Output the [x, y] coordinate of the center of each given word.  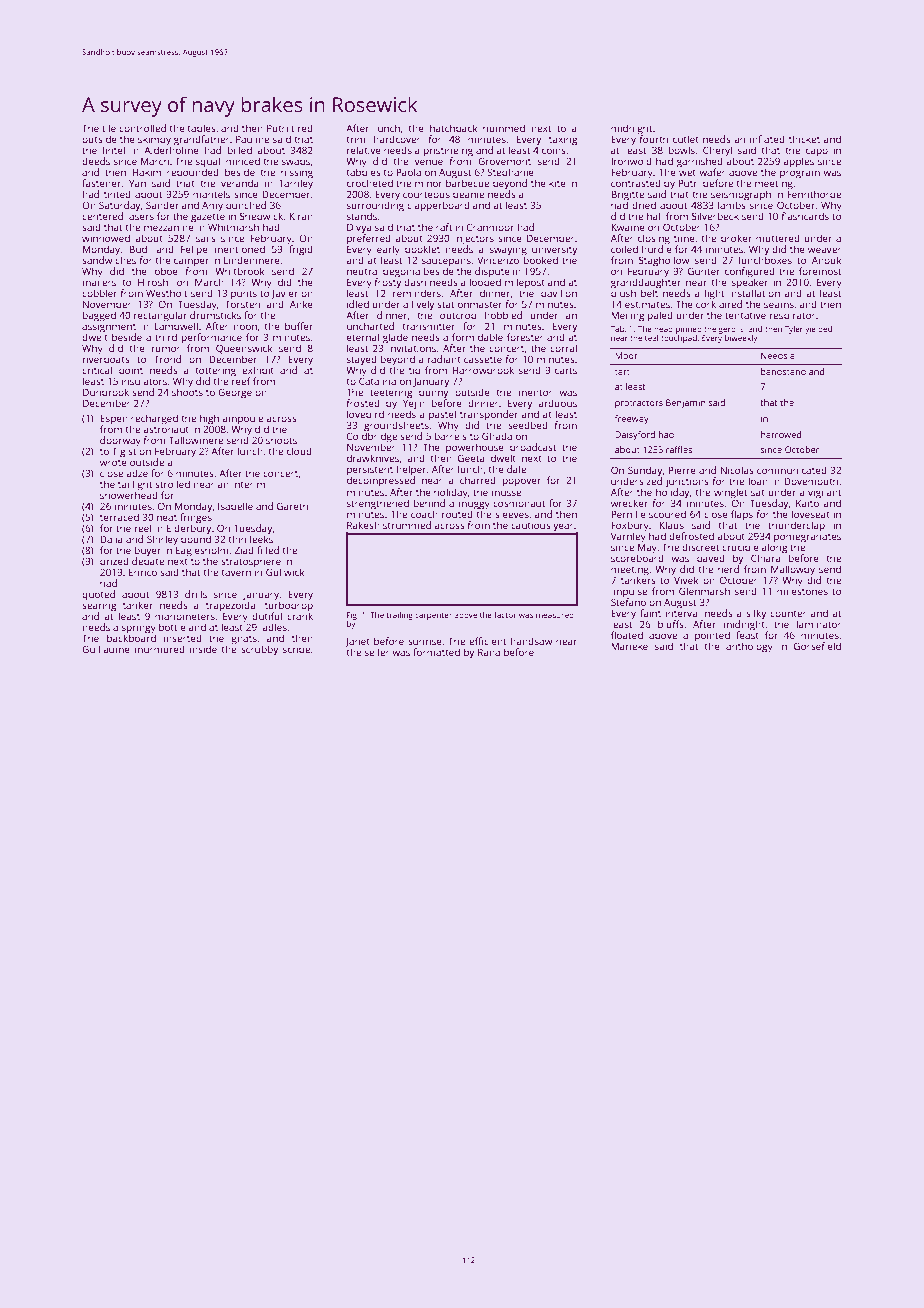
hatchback [454, 128]
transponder [489, 415]
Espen [114, 419]
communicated [792, 470]
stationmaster [469, 304]
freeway [632, 419]
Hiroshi [154, 282]
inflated [767, 139]
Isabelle [235, 506]
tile [109, 128]
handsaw [531, 641]
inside [203, 649]
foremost [820, 271]
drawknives [373, 458]
